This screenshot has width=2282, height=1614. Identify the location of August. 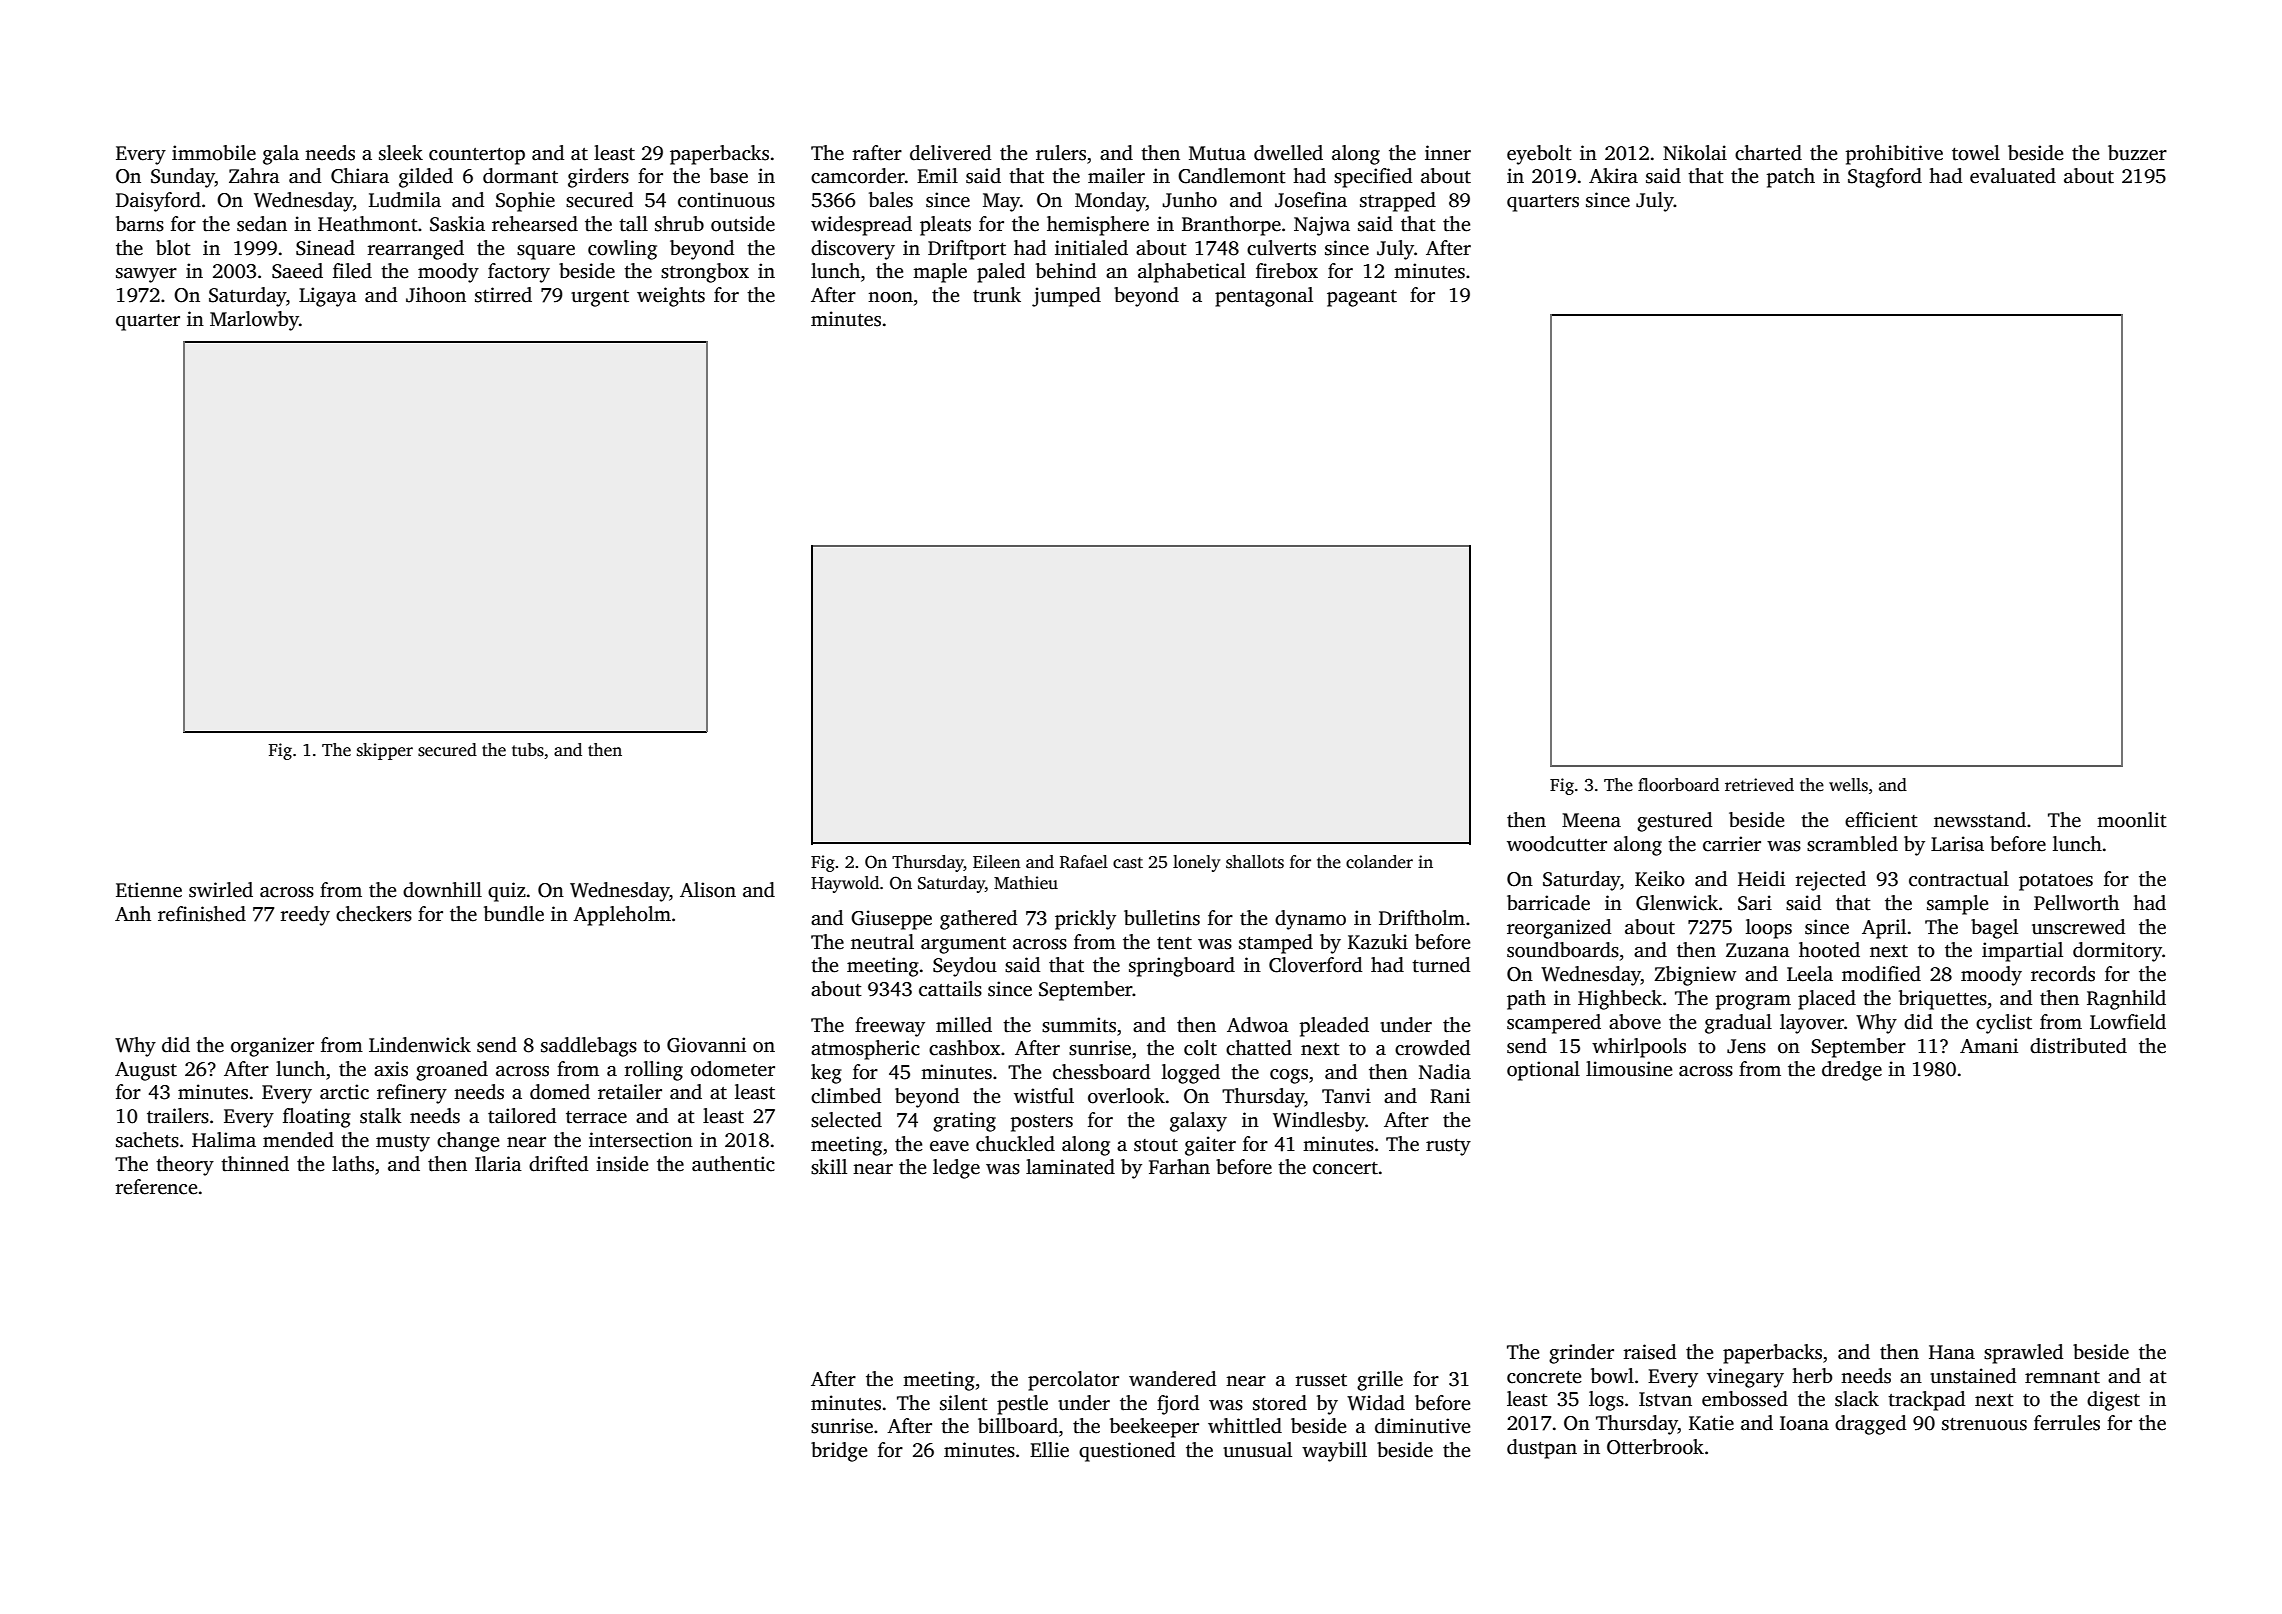
(146, 1071).
